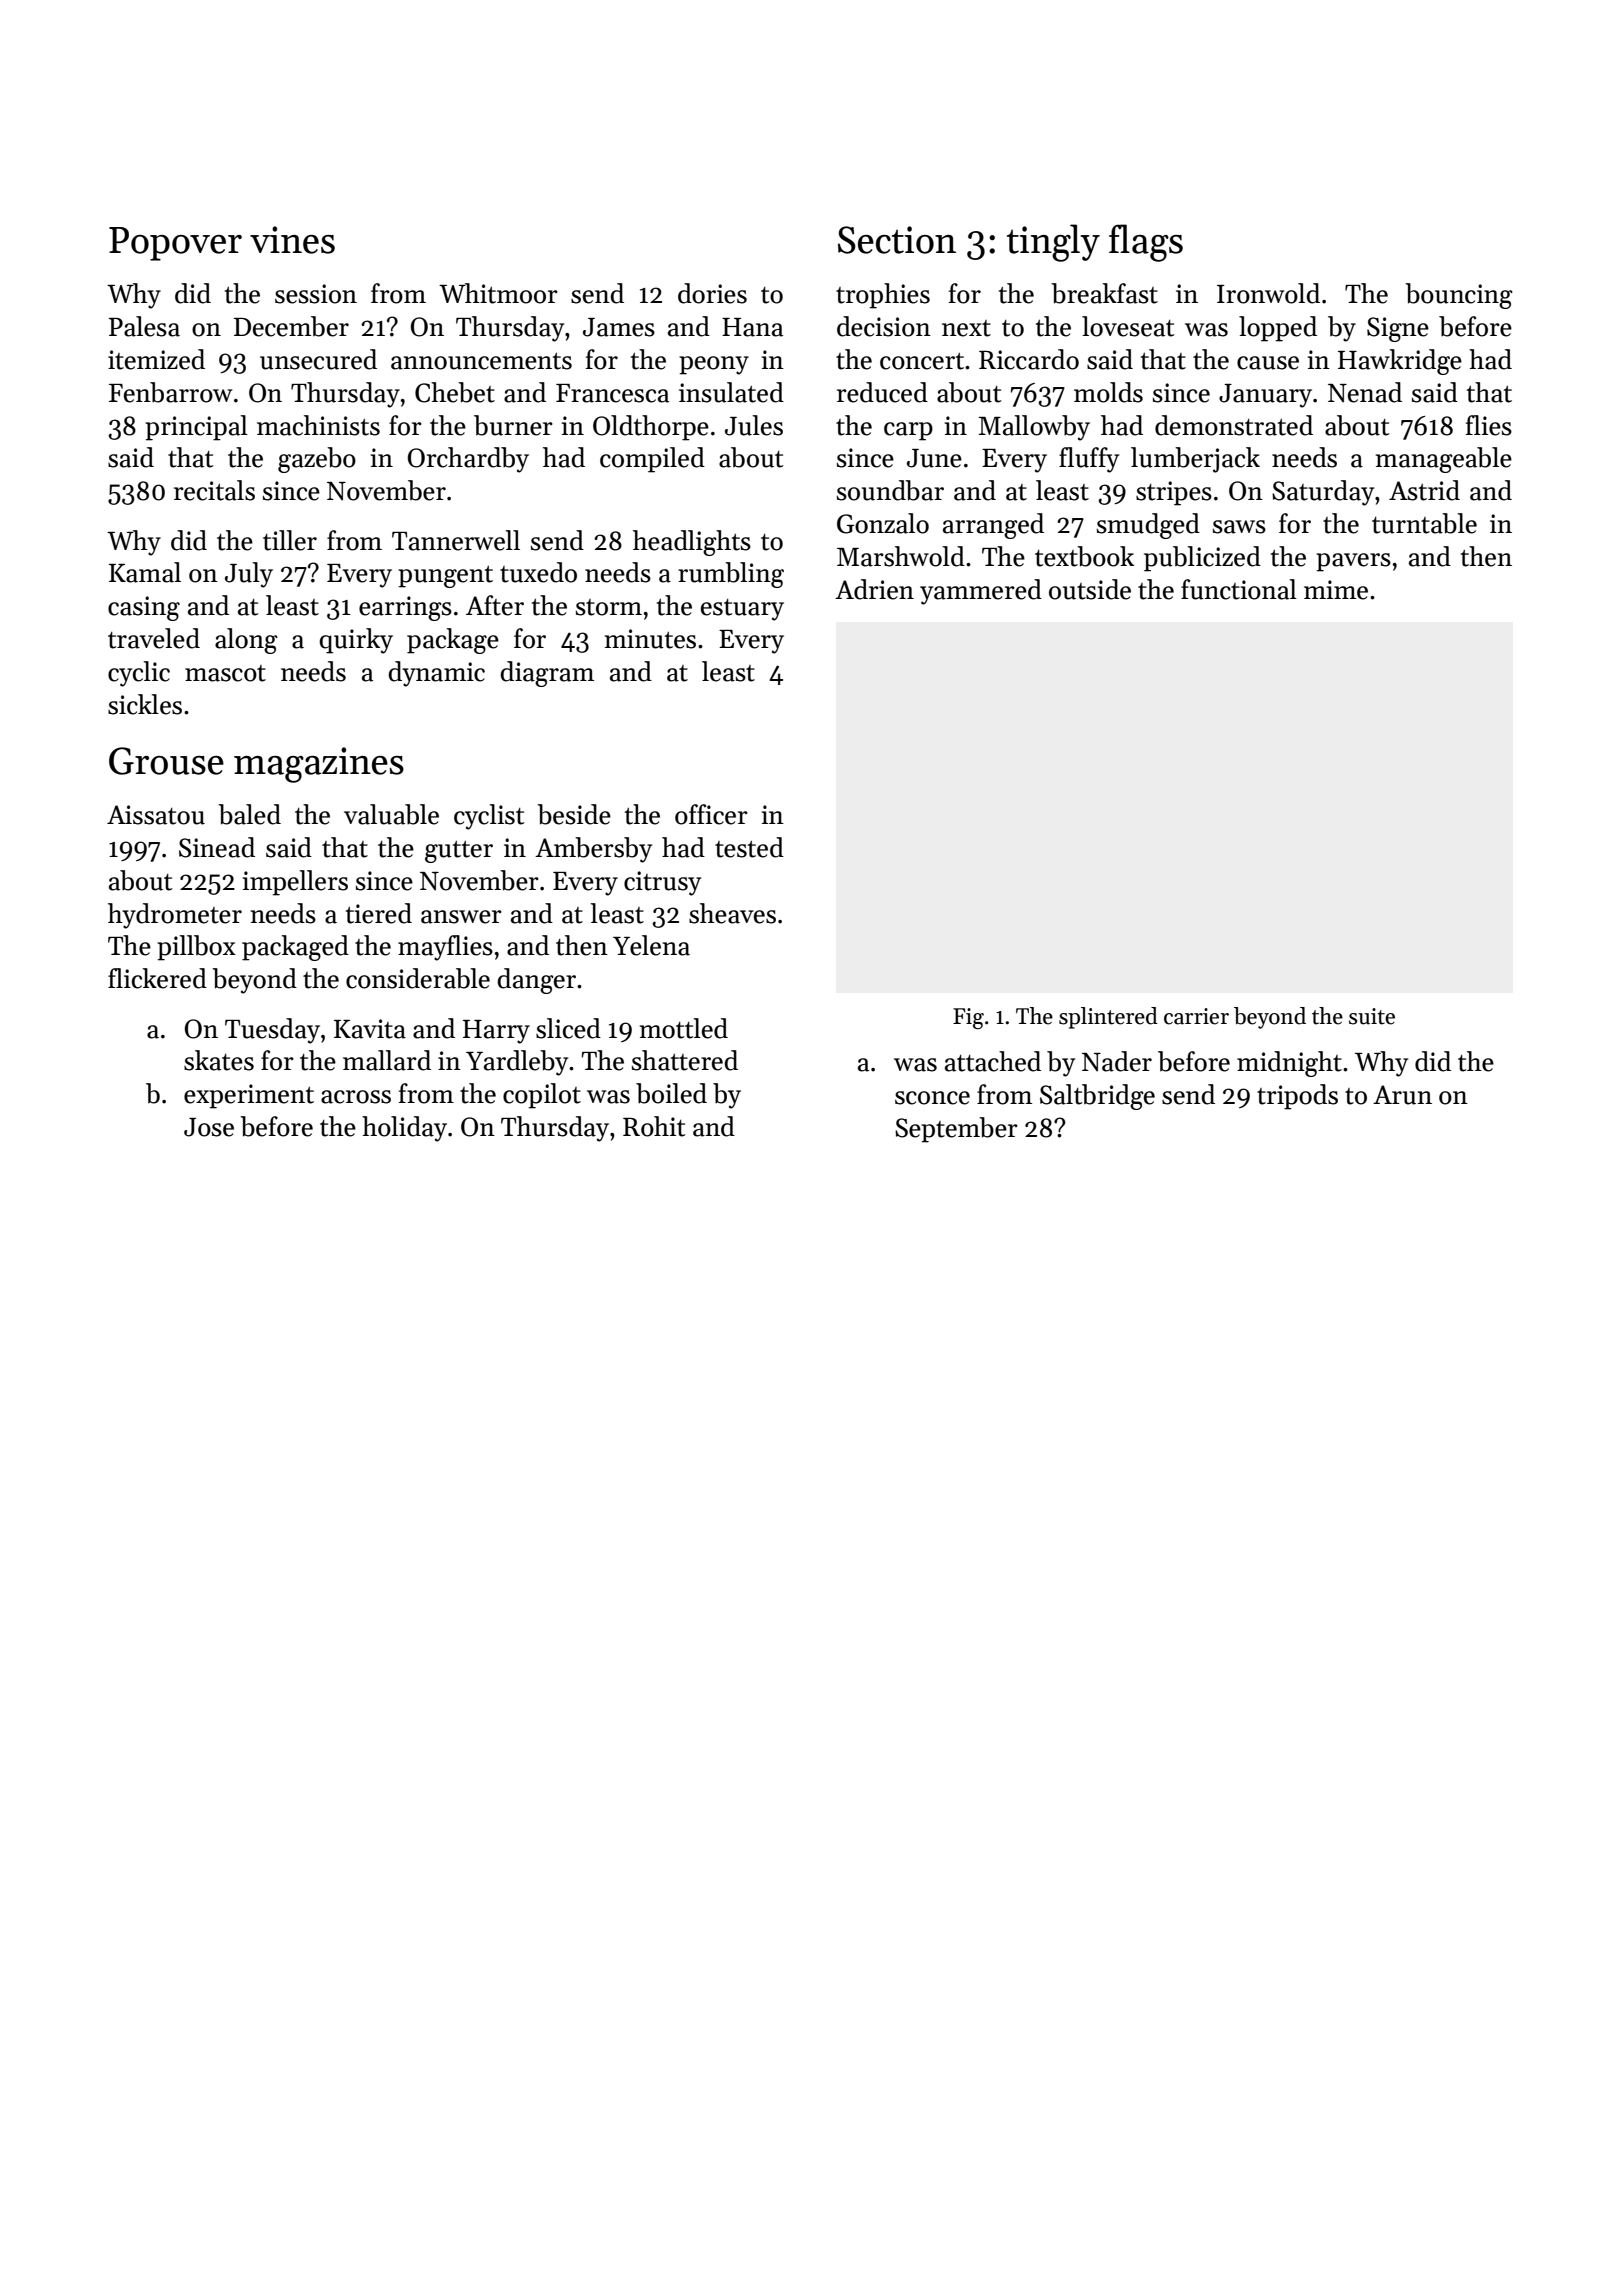 Image resolution: width=1620 pixels, height=2292 pixels. Describe the element at coordinates (1146, 243) in the page. I see `flags` at that location.
